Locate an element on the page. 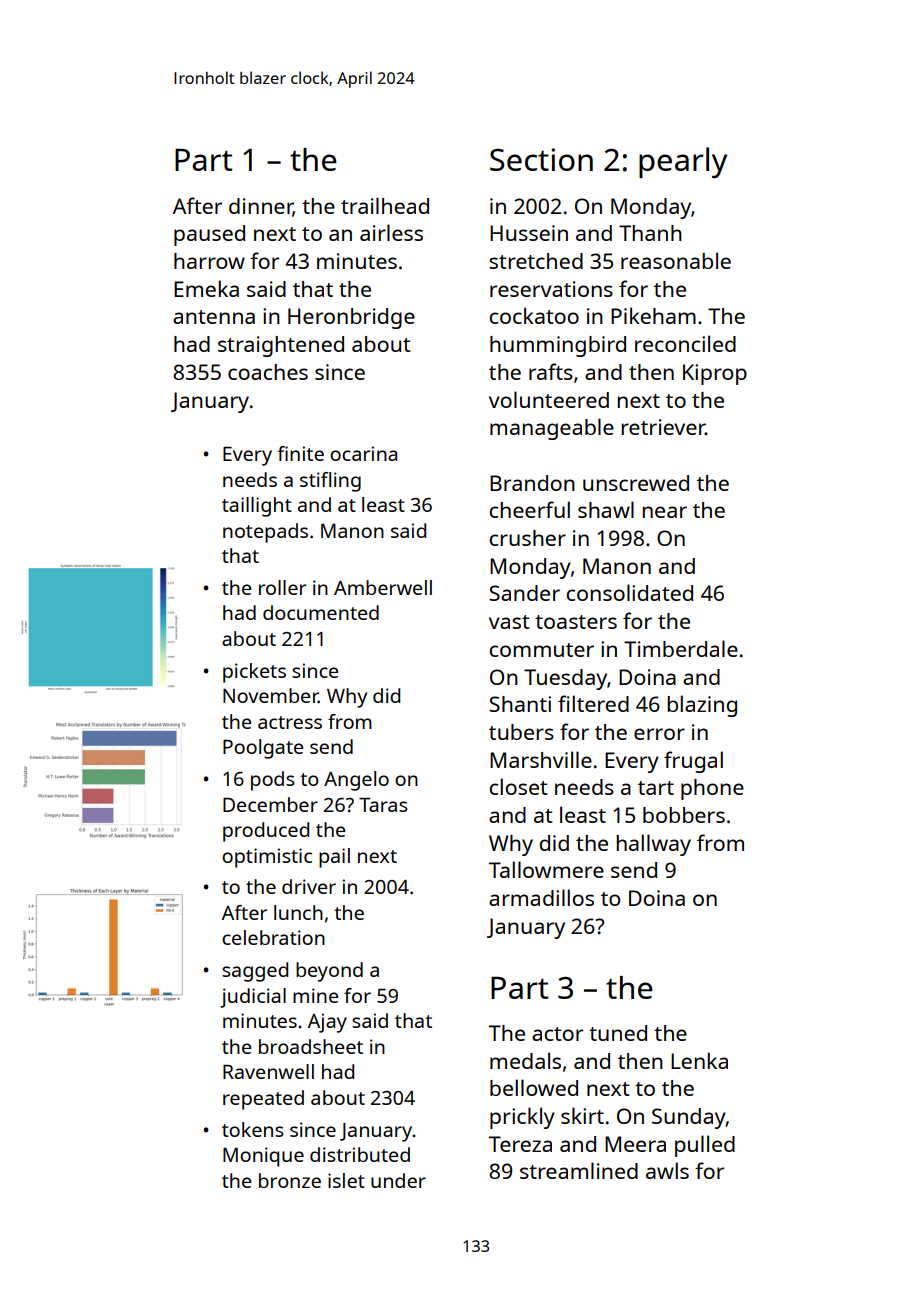 The image size is (924, 1311). antenna is located at coordinates (214, 317).
